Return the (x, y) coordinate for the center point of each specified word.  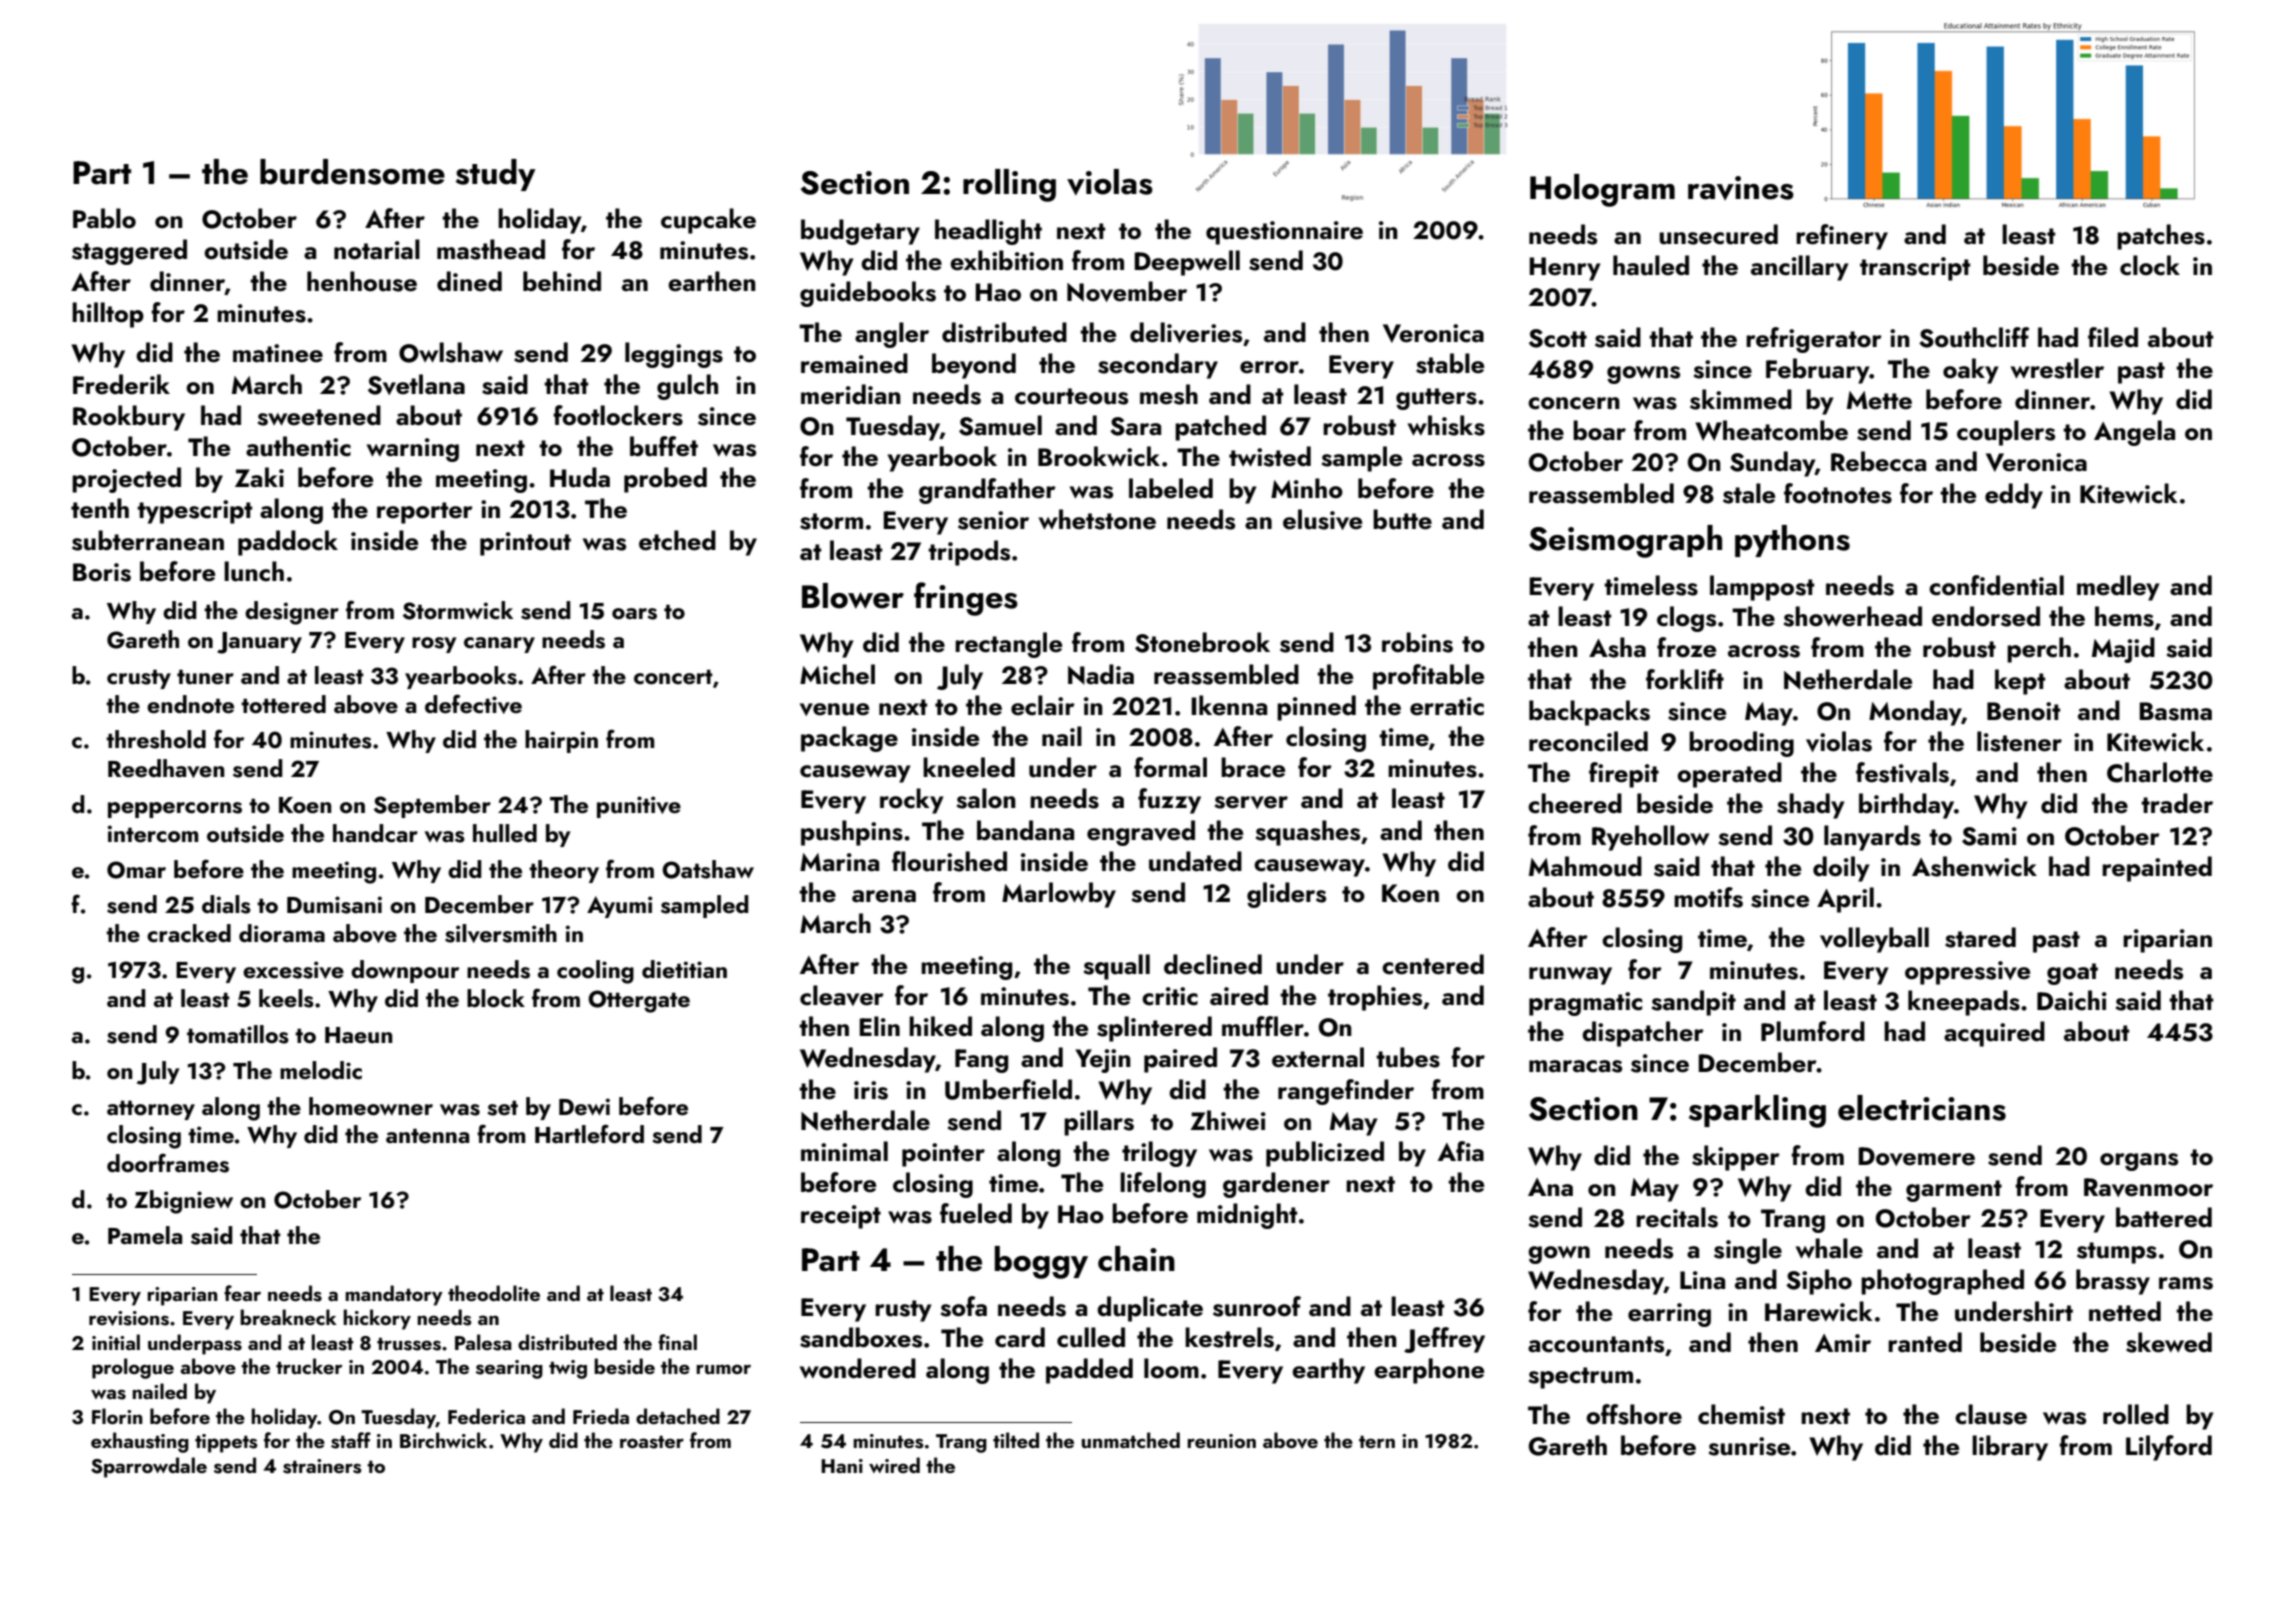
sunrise (1749, 1446)
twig (568, 1369)
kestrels (1229, 1337)
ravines (1741, 188)
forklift (1685, 679)
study (495, 175)
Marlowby (1059, 895)
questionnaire (1284, 233)
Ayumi (620, 907)
